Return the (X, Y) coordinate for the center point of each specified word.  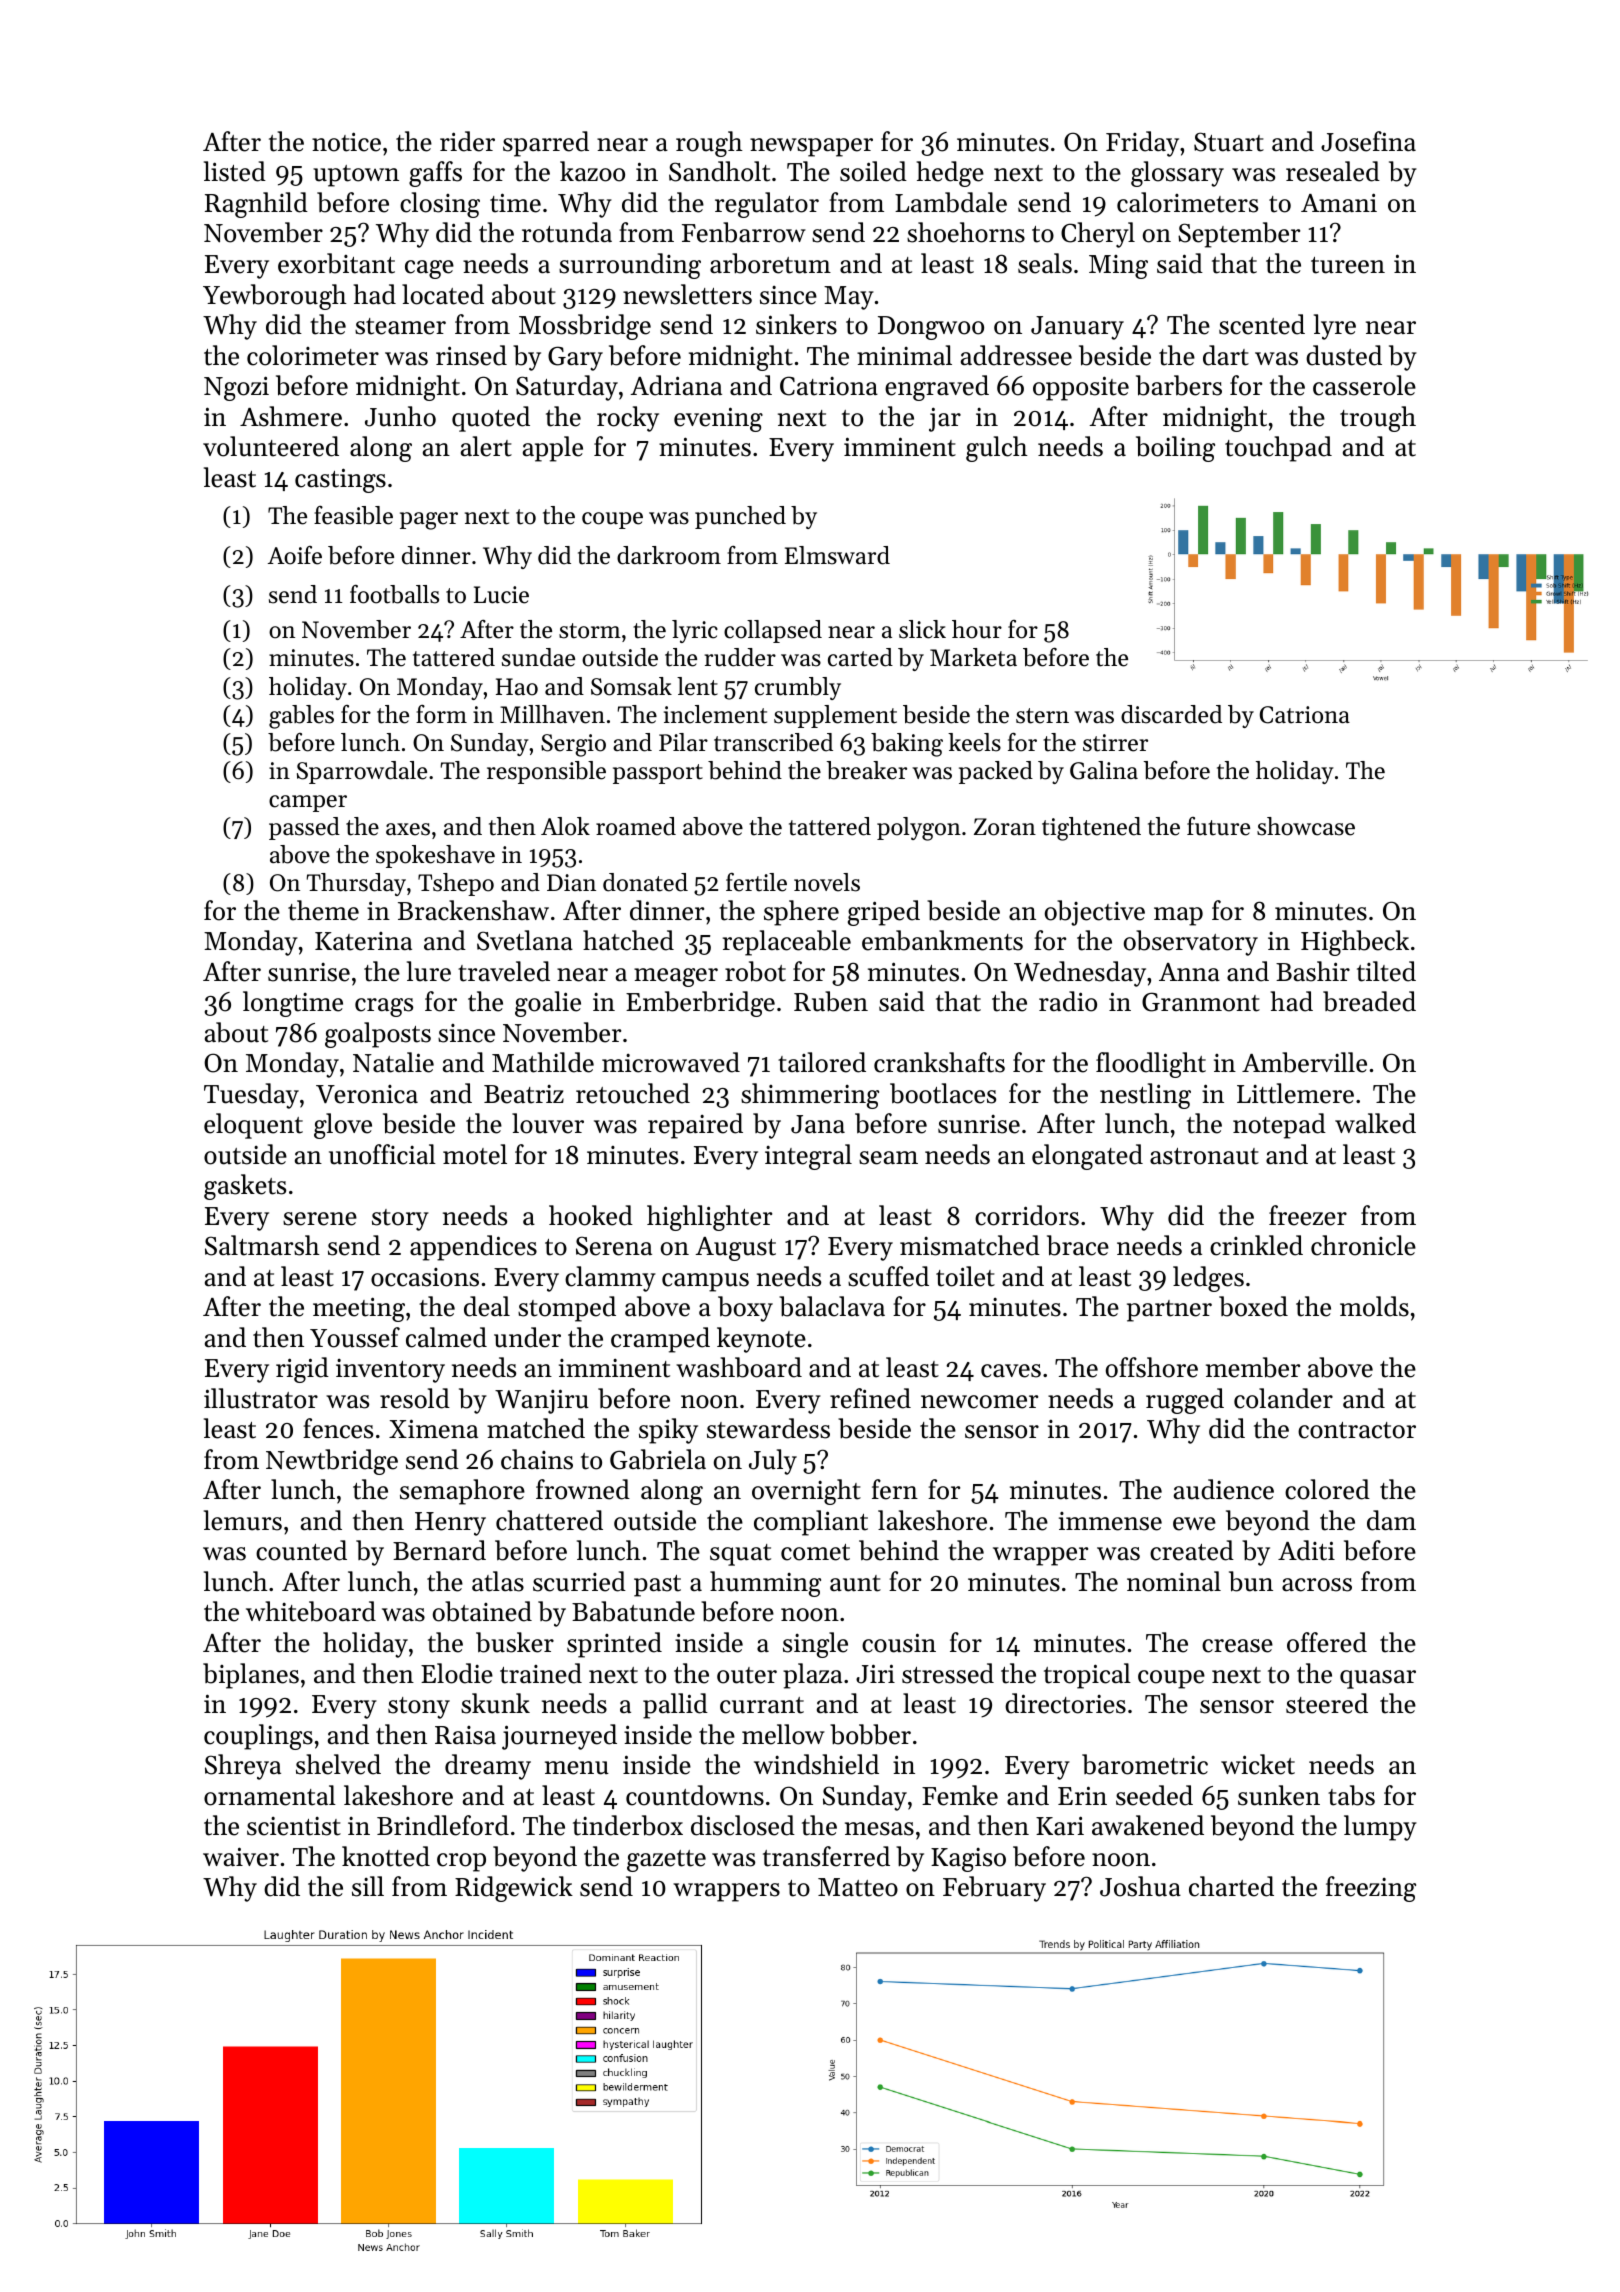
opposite (1081, 388)
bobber (870, 1734)
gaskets (245, 1187)
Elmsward (837, 555)
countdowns (695, 1795)
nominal (1174, 1581)
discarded (1171, 714)
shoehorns (966, 232)
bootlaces (943, 1093)
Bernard (439, 1550)
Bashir (1313, 971)
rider (467, 141)
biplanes (251, 1676)
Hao (517, 687)
